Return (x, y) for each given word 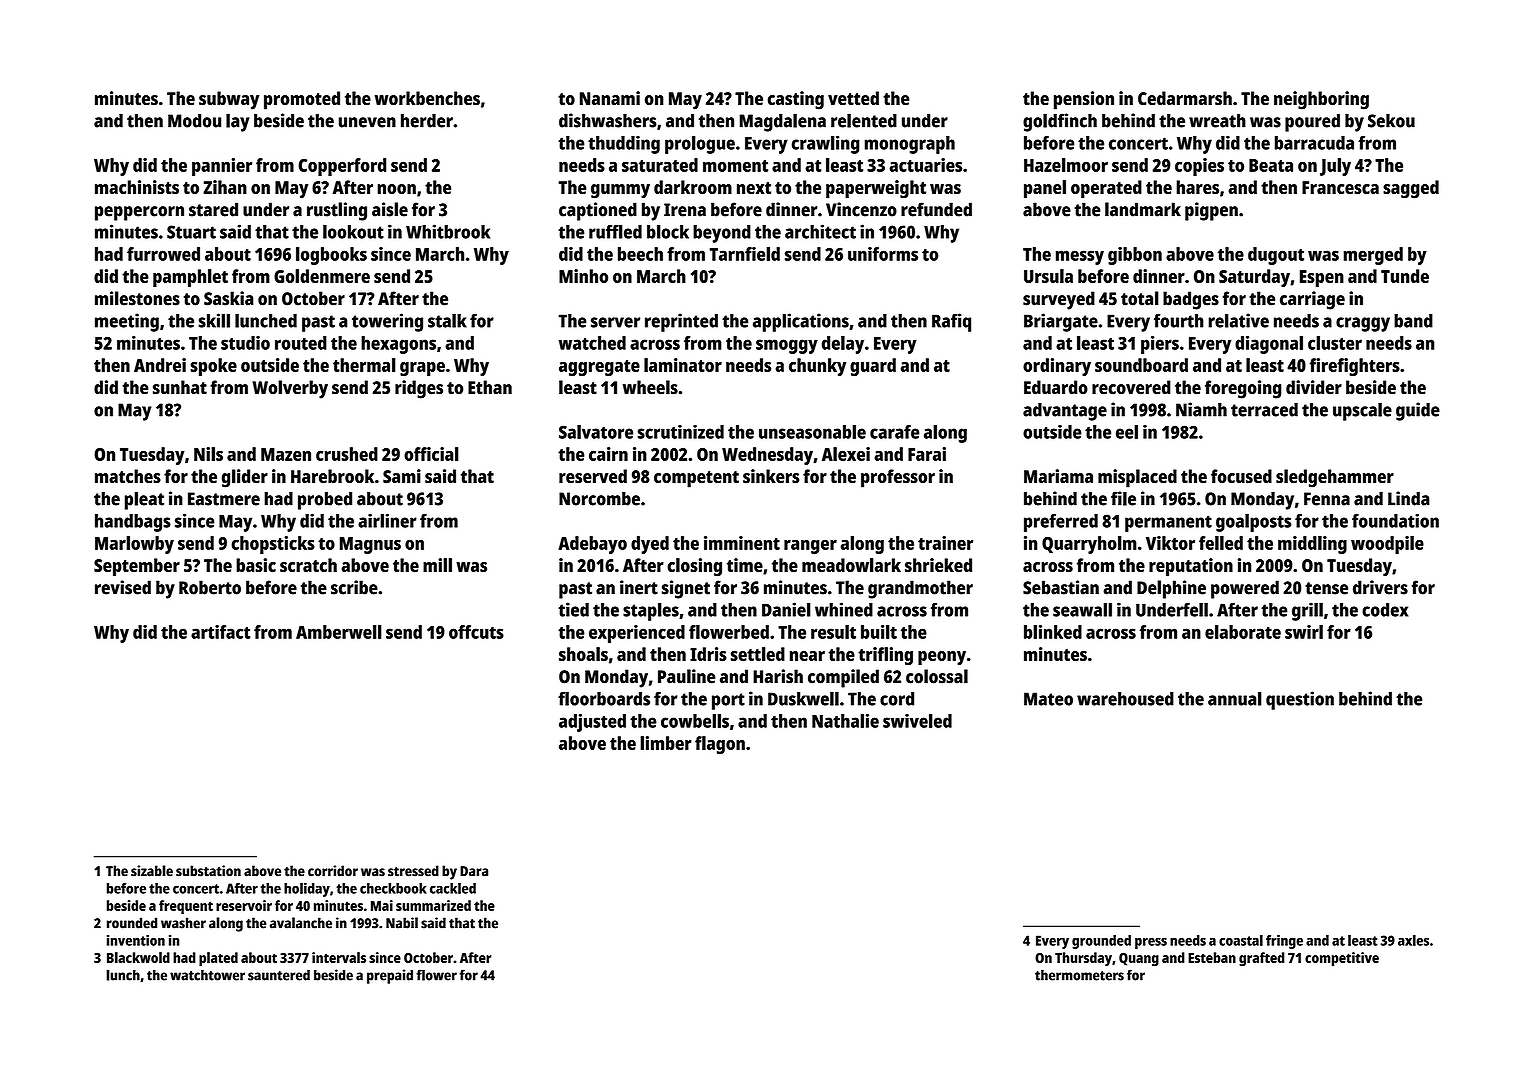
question (1300, 700)
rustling (337, 211)
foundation (1395, 520)
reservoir (244, 905)
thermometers (1079, 975)
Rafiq (951, 322)
